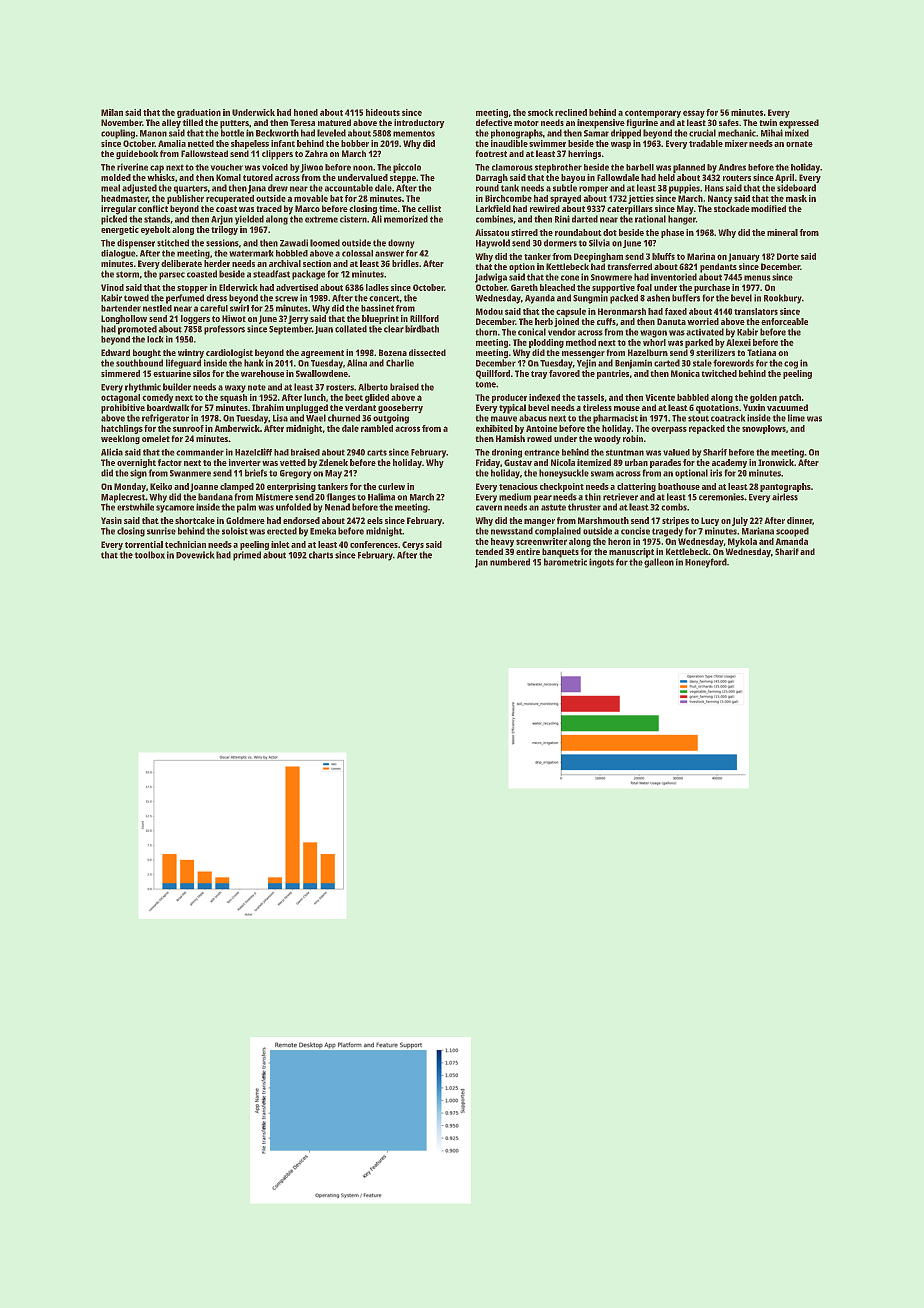 The height and width of the image is (1308, 924). I want to click on Arjun, so click(222, 220).
